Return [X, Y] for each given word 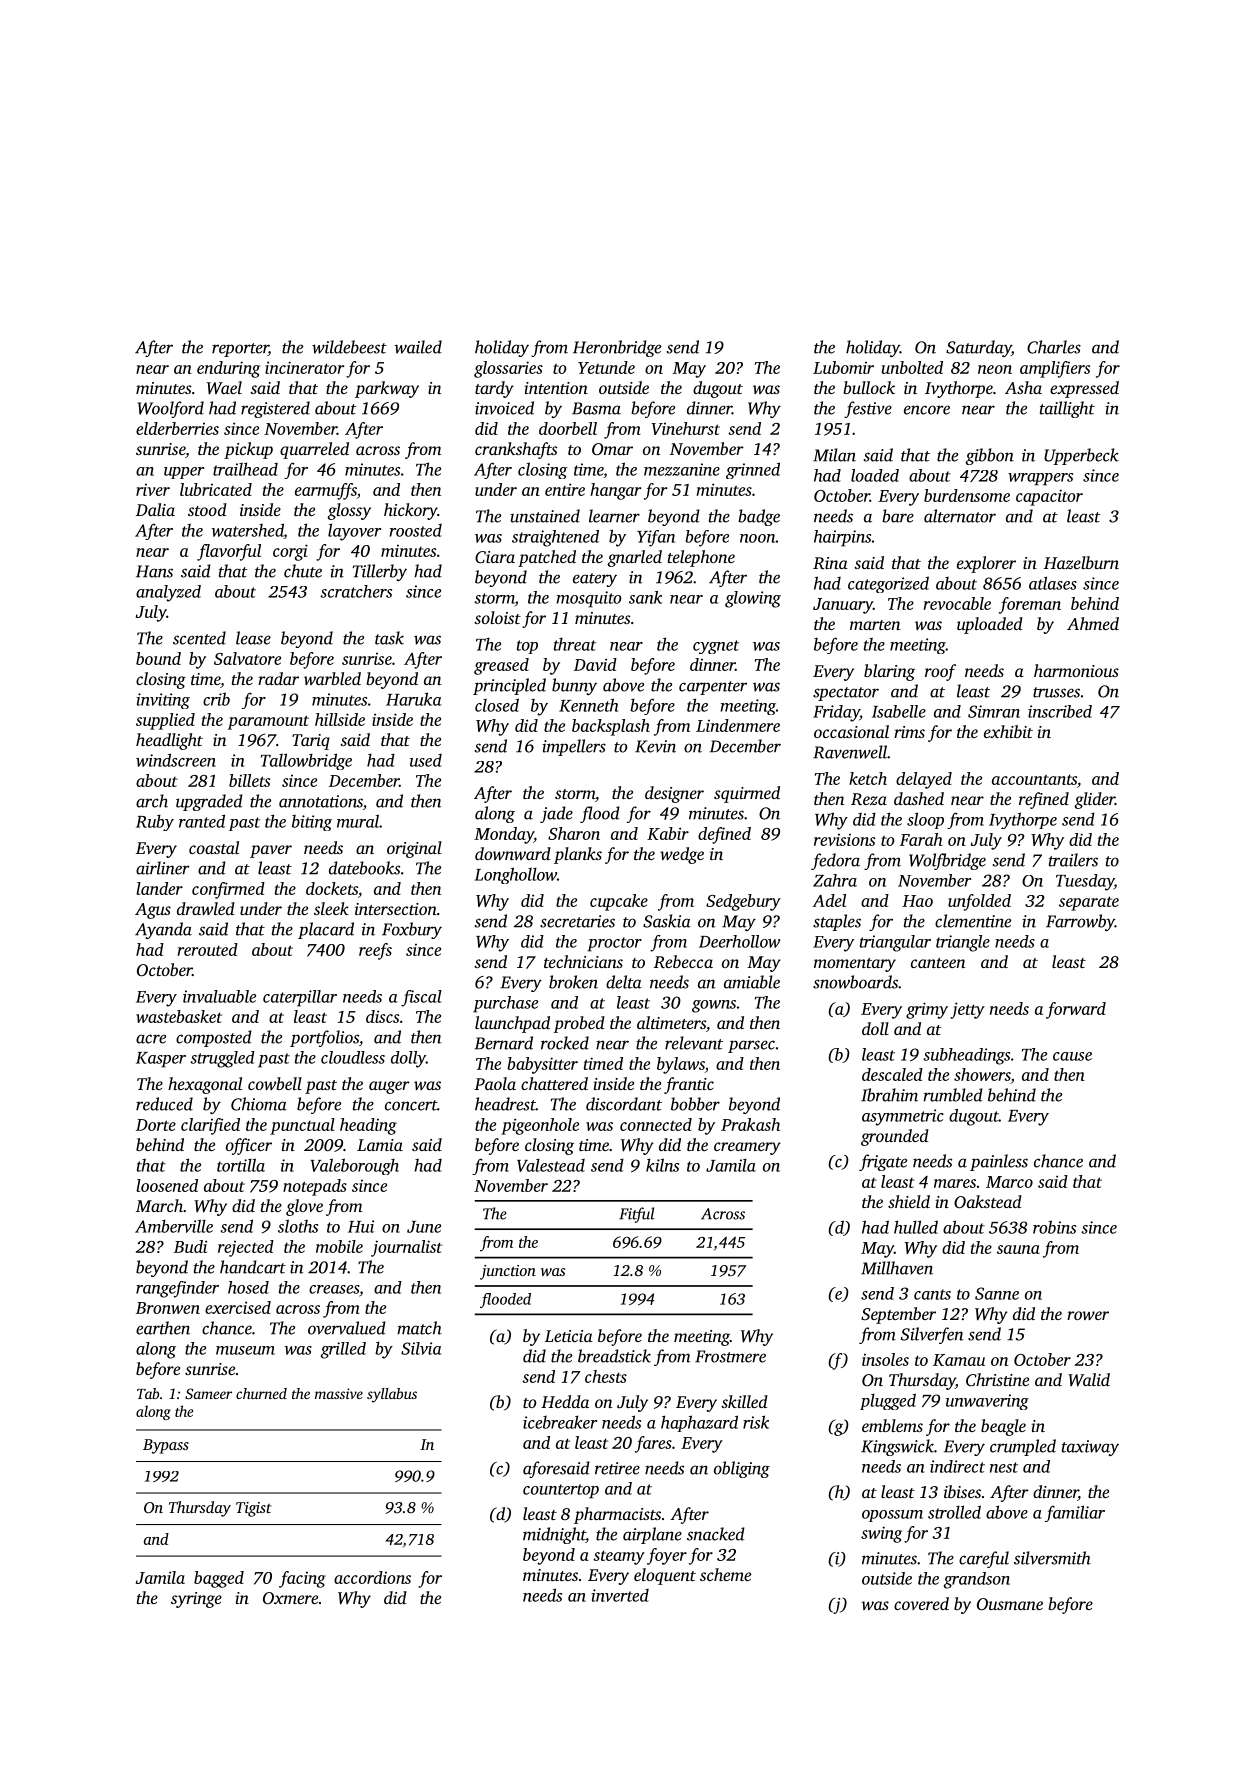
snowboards [855, 982]
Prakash [750, 1124]
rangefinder [177, 1289]
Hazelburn [1081, 562]
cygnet [716, 647]
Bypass [166, 1446]
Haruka [414, 699]
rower [1088, 1315]
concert [411, 1105]
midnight [554, 1535]
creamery [747, 1148]
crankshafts [516, 450]
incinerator [305, 367]
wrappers [1040, 479]
